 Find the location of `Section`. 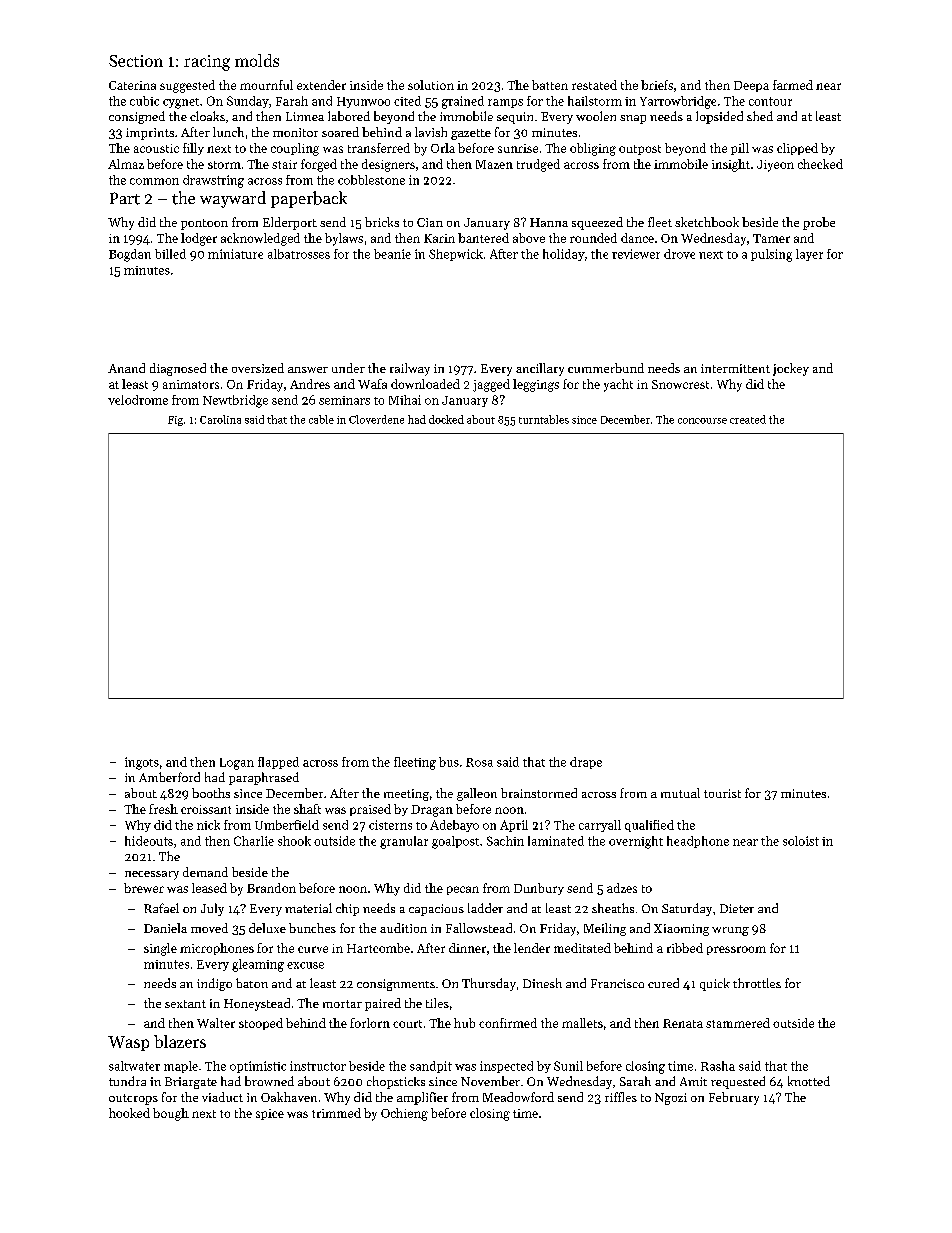

Section is located at coordinates (136, 61).
